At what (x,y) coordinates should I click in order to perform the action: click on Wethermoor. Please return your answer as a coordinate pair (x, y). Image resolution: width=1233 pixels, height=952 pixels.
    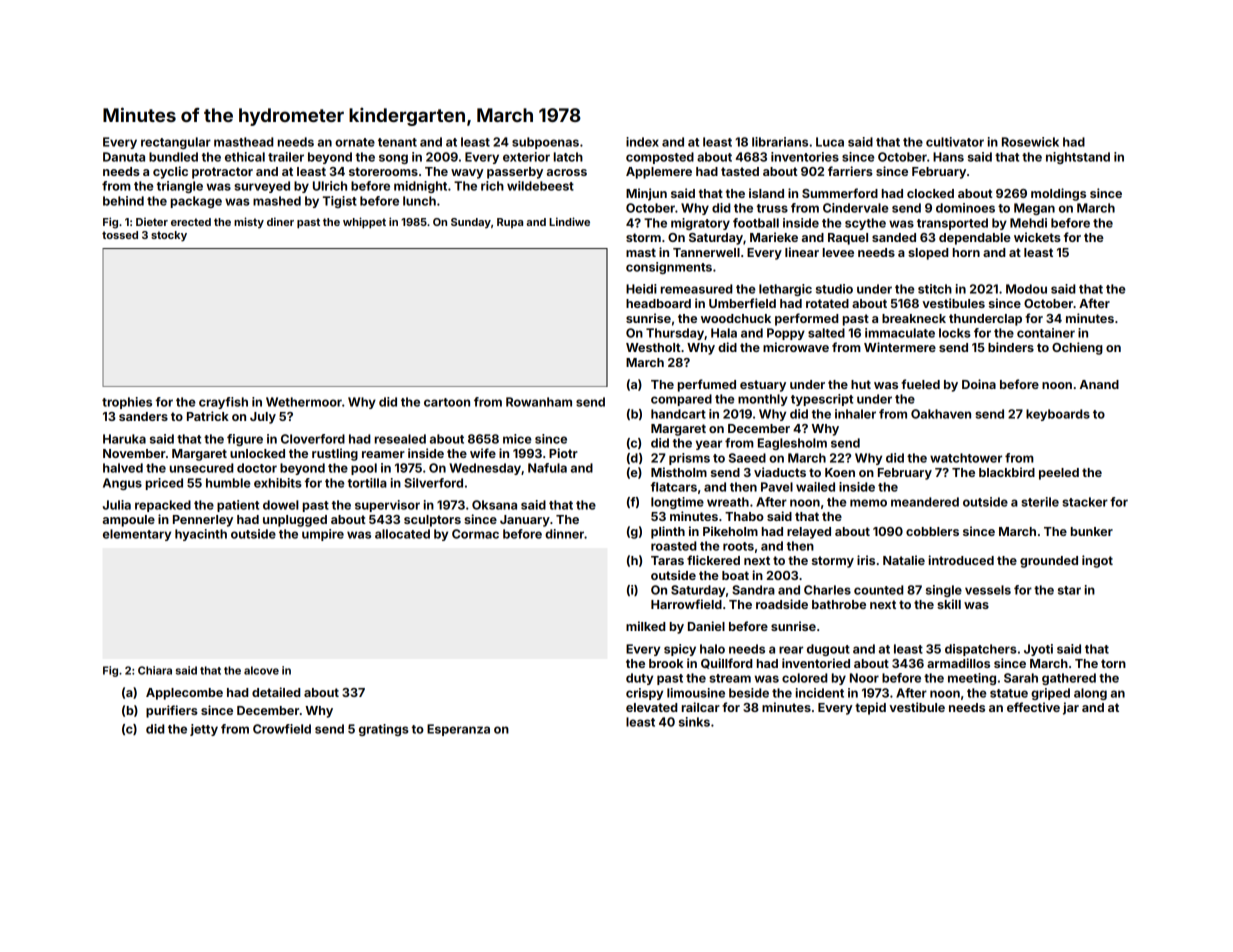
    Looking at the image, I should click on (304, 402).
